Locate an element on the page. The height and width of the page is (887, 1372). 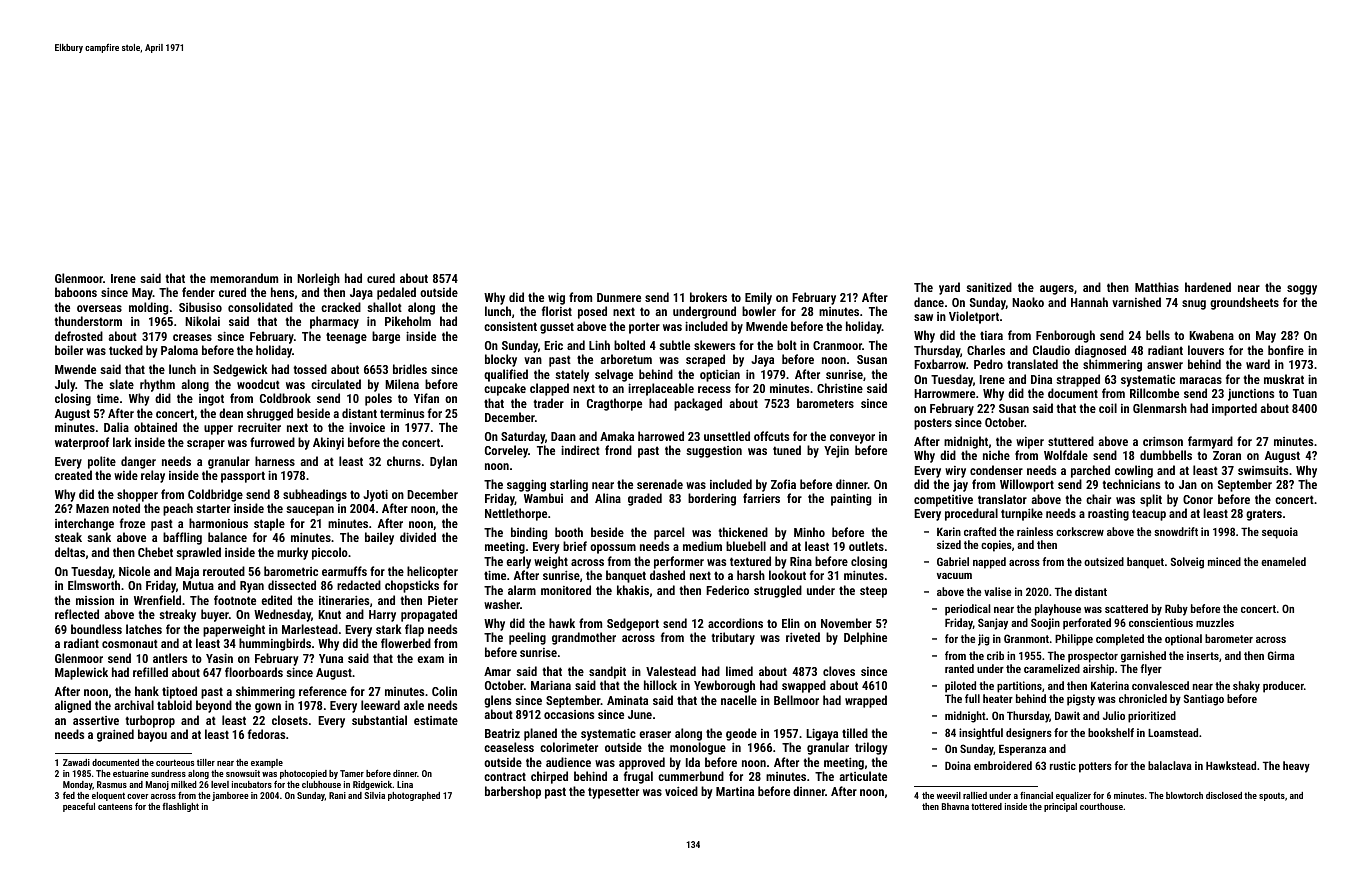
memorandum is located at coordinates (244, 278).
